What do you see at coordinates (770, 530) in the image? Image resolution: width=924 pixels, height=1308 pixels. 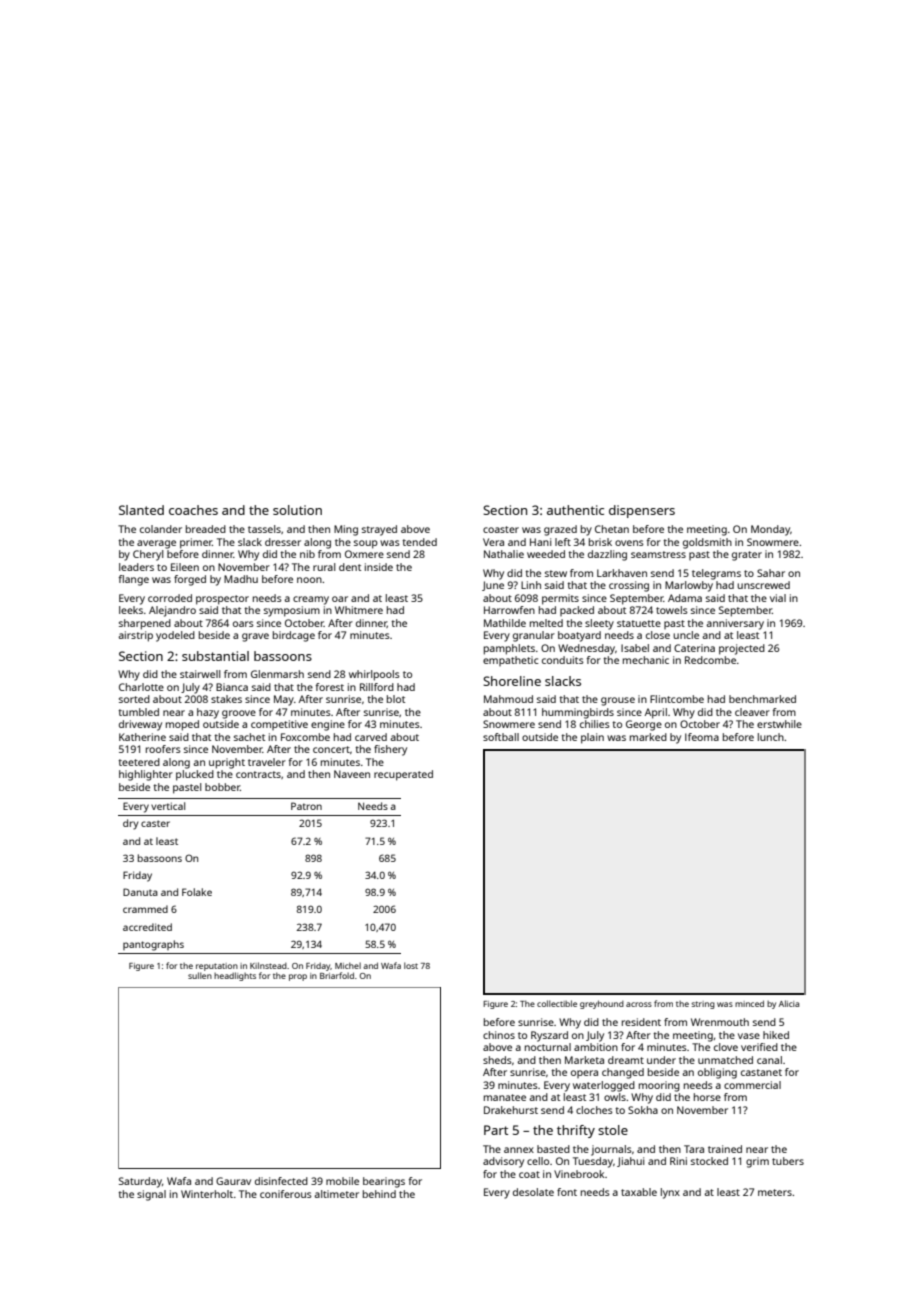 I see `Monday` at bounding box center [770, 530].
